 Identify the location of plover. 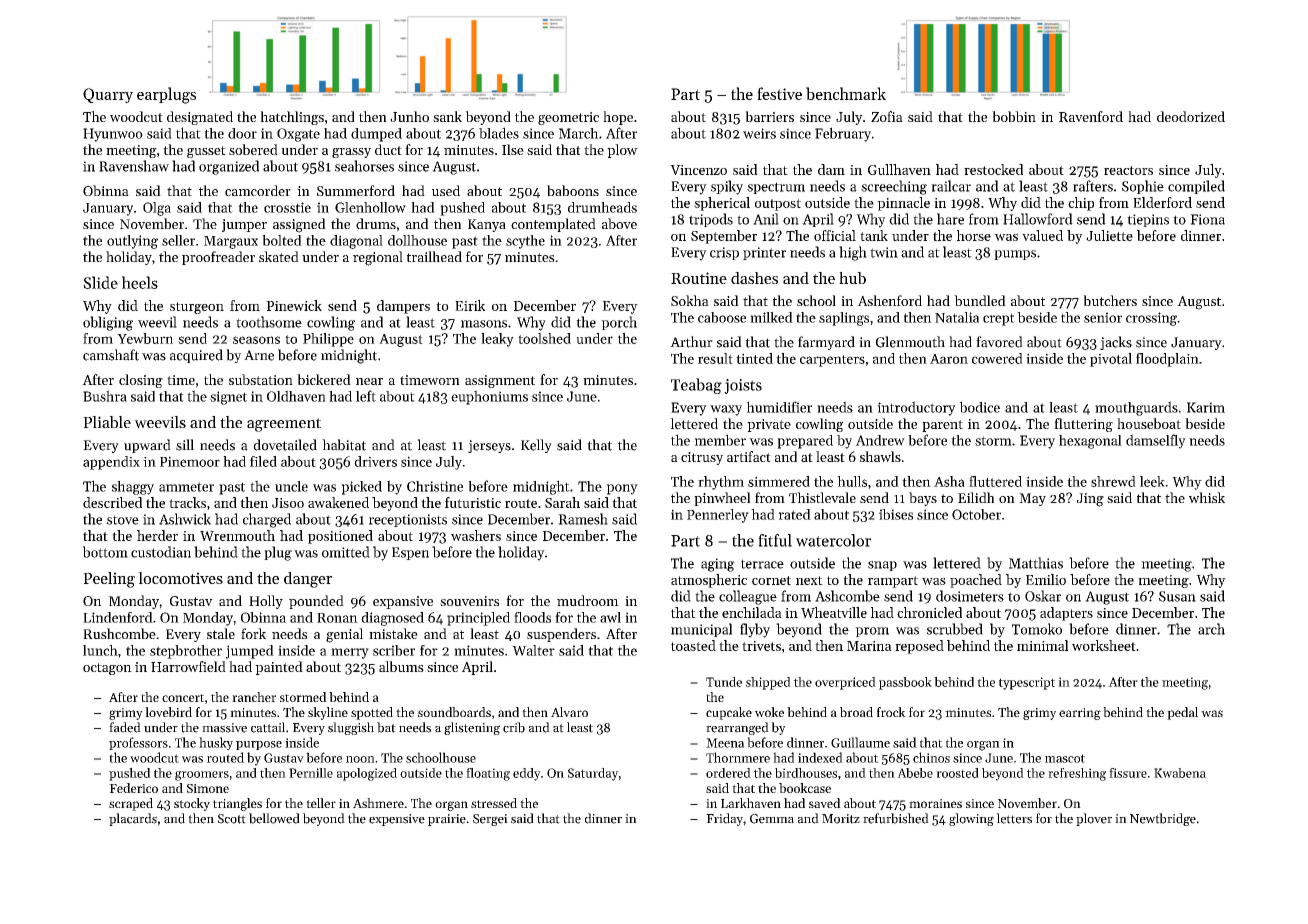
(1094, 819).
